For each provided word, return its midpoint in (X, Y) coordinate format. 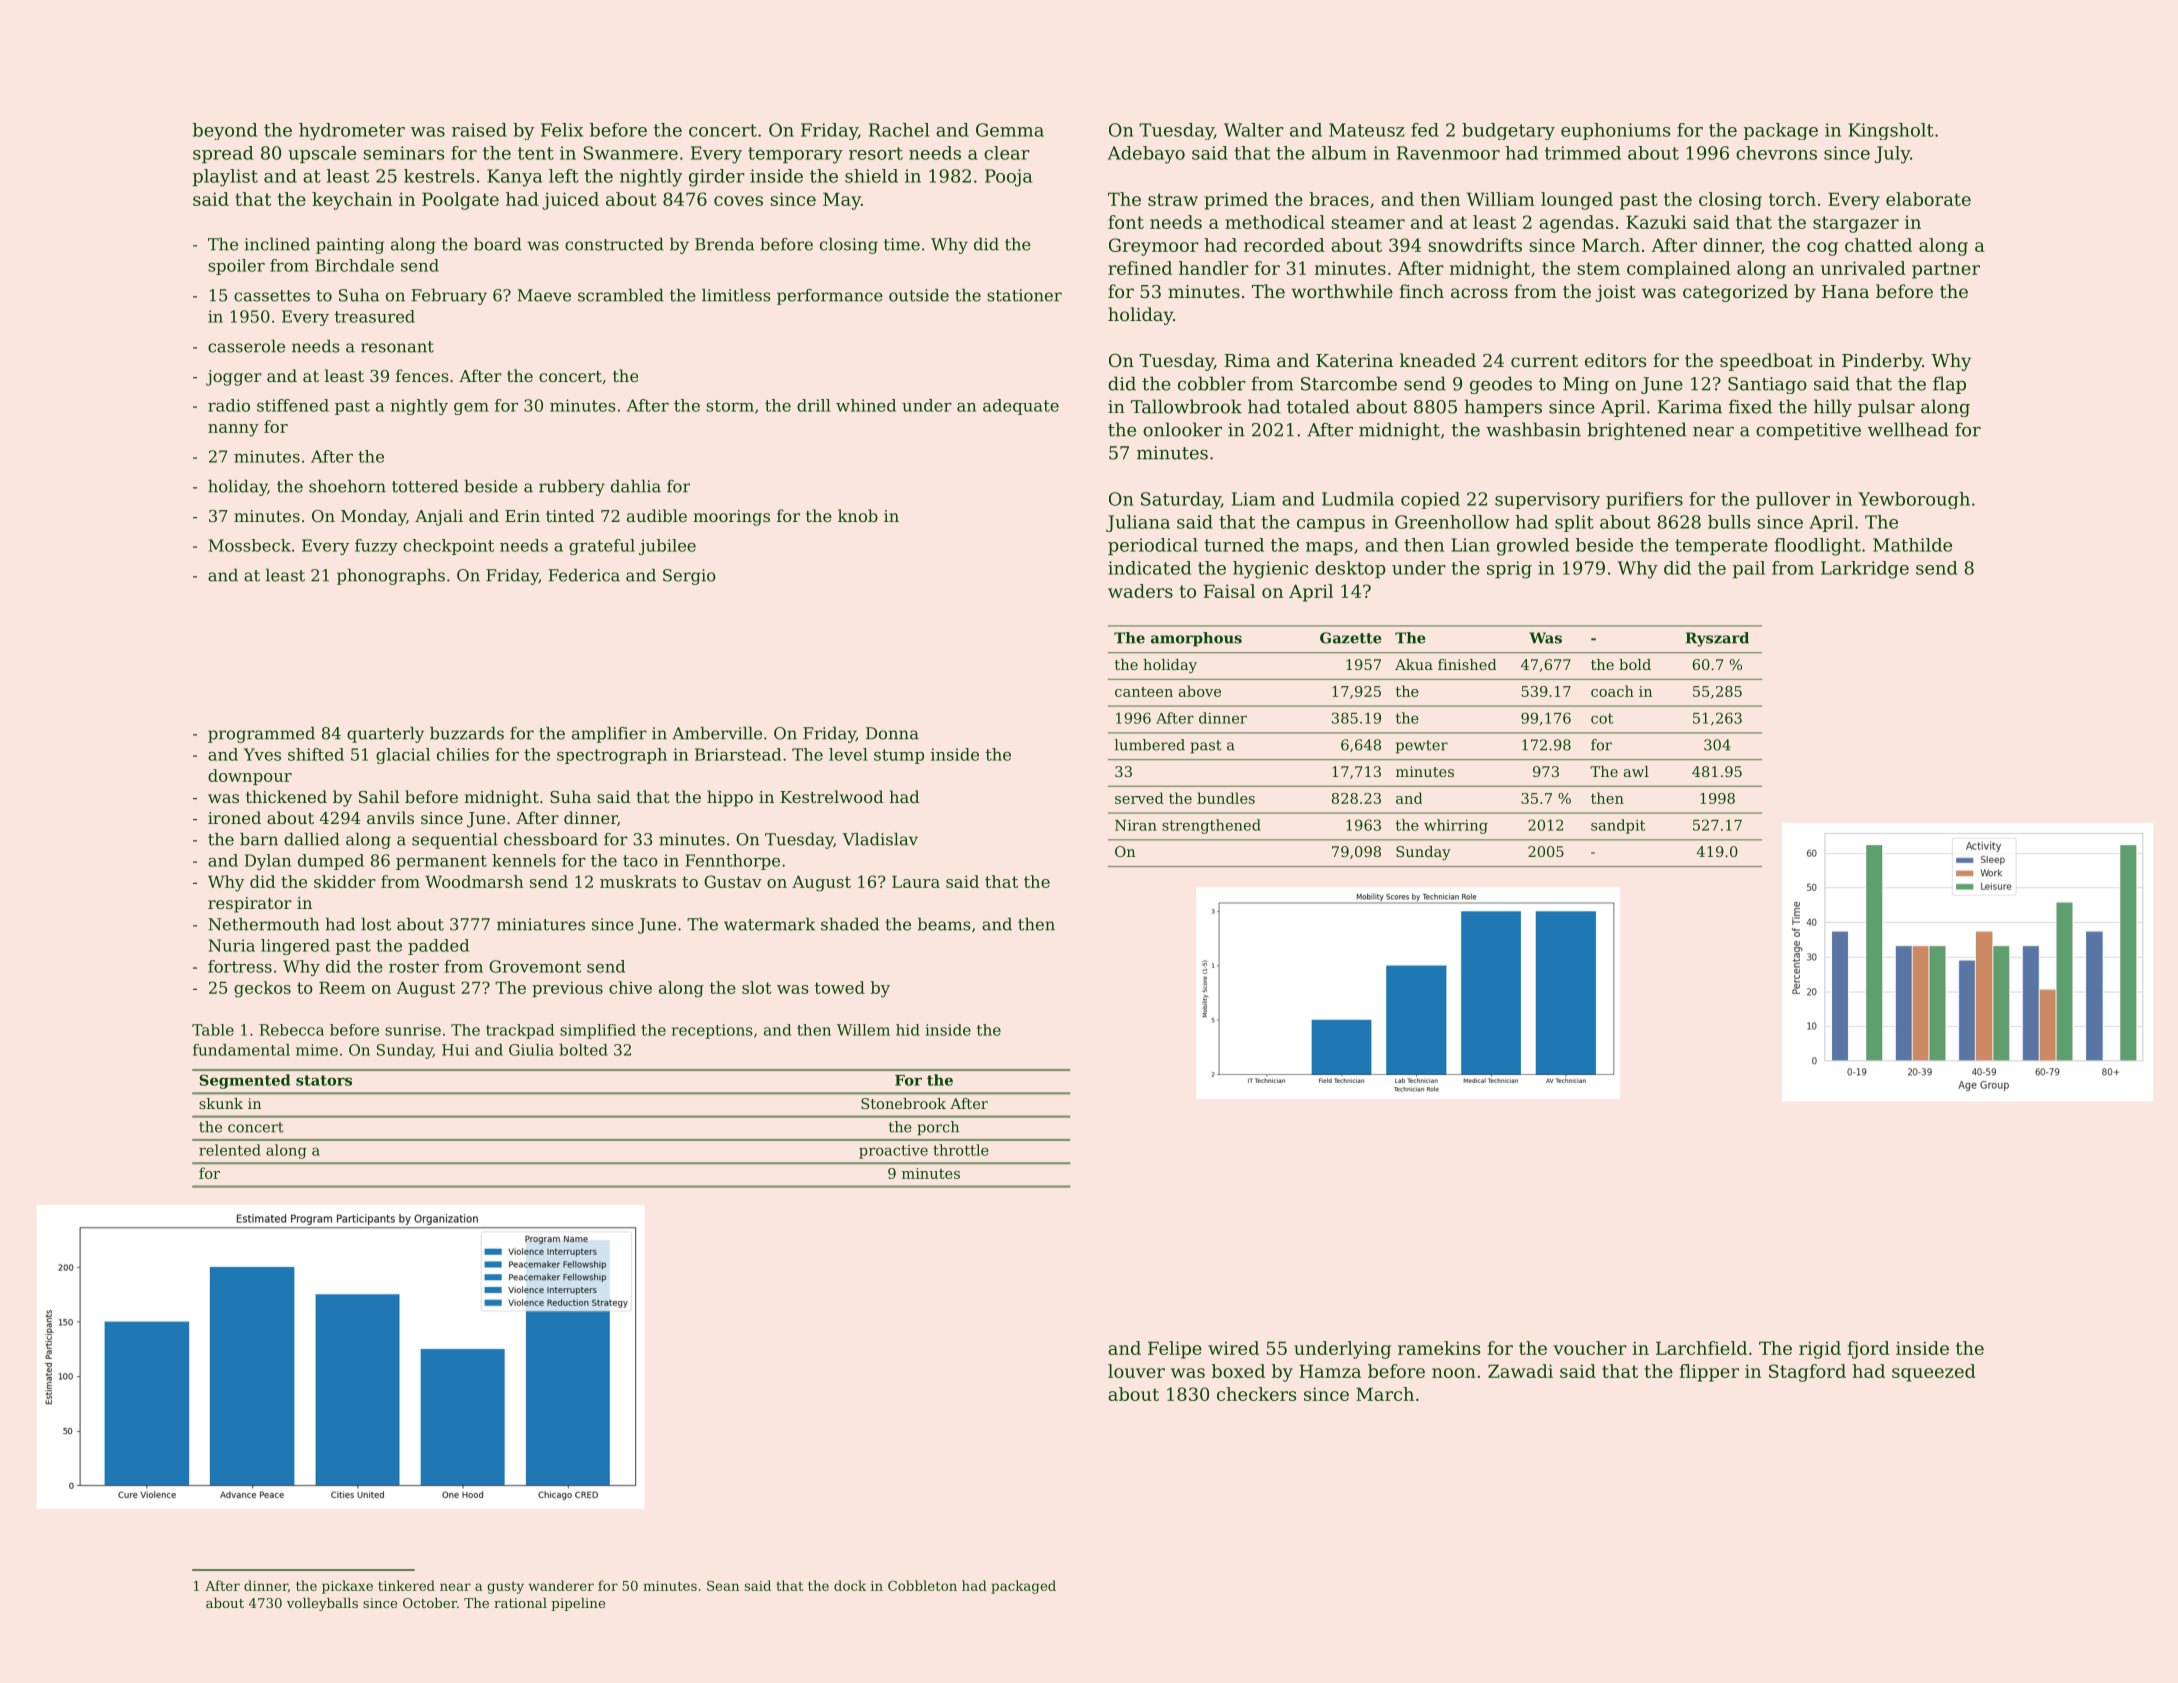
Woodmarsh (474, 881)
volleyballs (322, 1604)
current (1544, 361)
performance (830, 297)
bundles (1226, 798)
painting (350, 246)
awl (1636, 771)
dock (850, 1585)
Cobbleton (922, 1585)
